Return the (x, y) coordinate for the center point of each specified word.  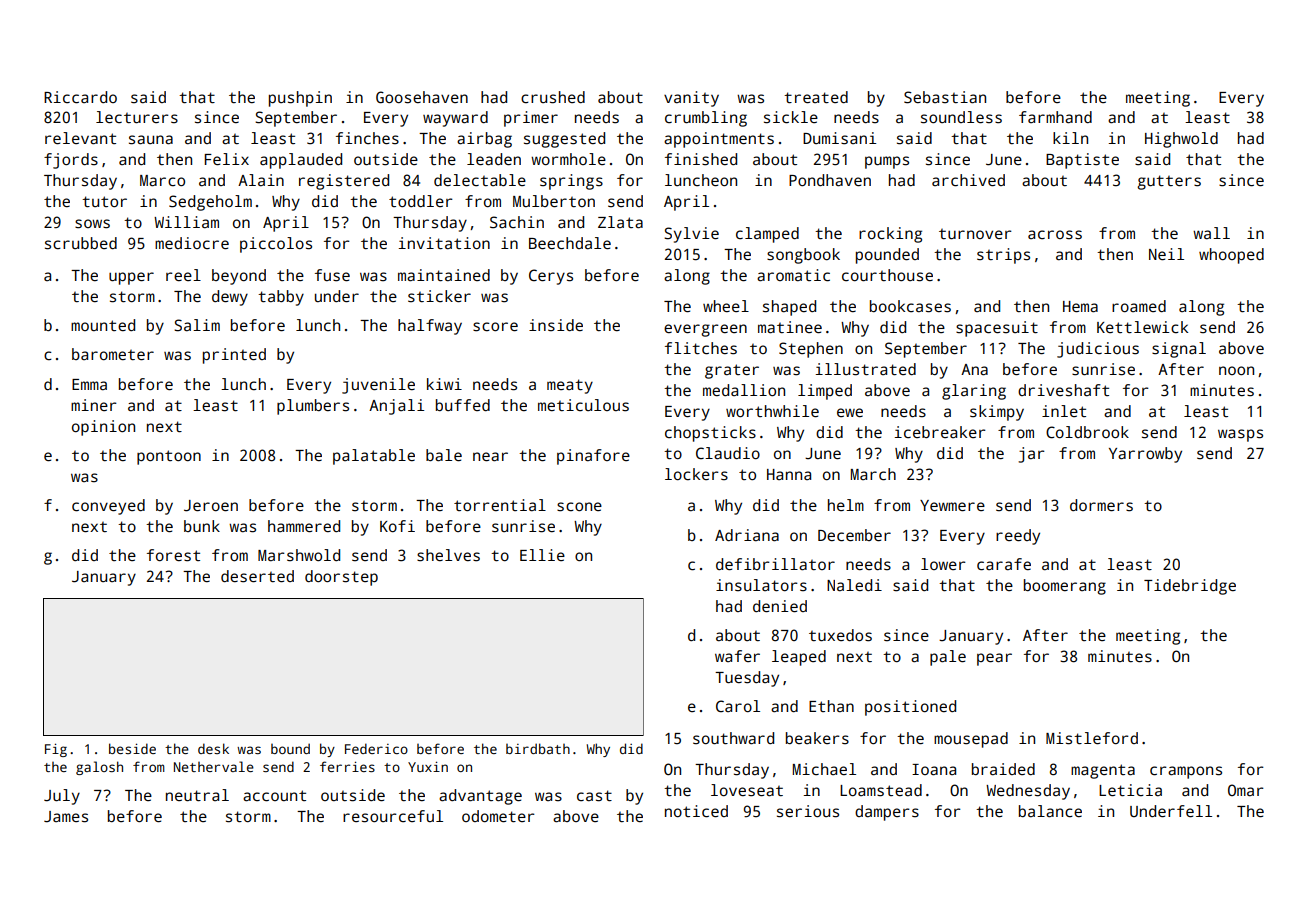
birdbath (538, 748)
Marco (162, 181)
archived (968, 180)
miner (94, 405)
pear (994, 659)
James (66, 817)
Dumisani (839, 138)
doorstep (341, 578)
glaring (974, 392)
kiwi (444, 384)
